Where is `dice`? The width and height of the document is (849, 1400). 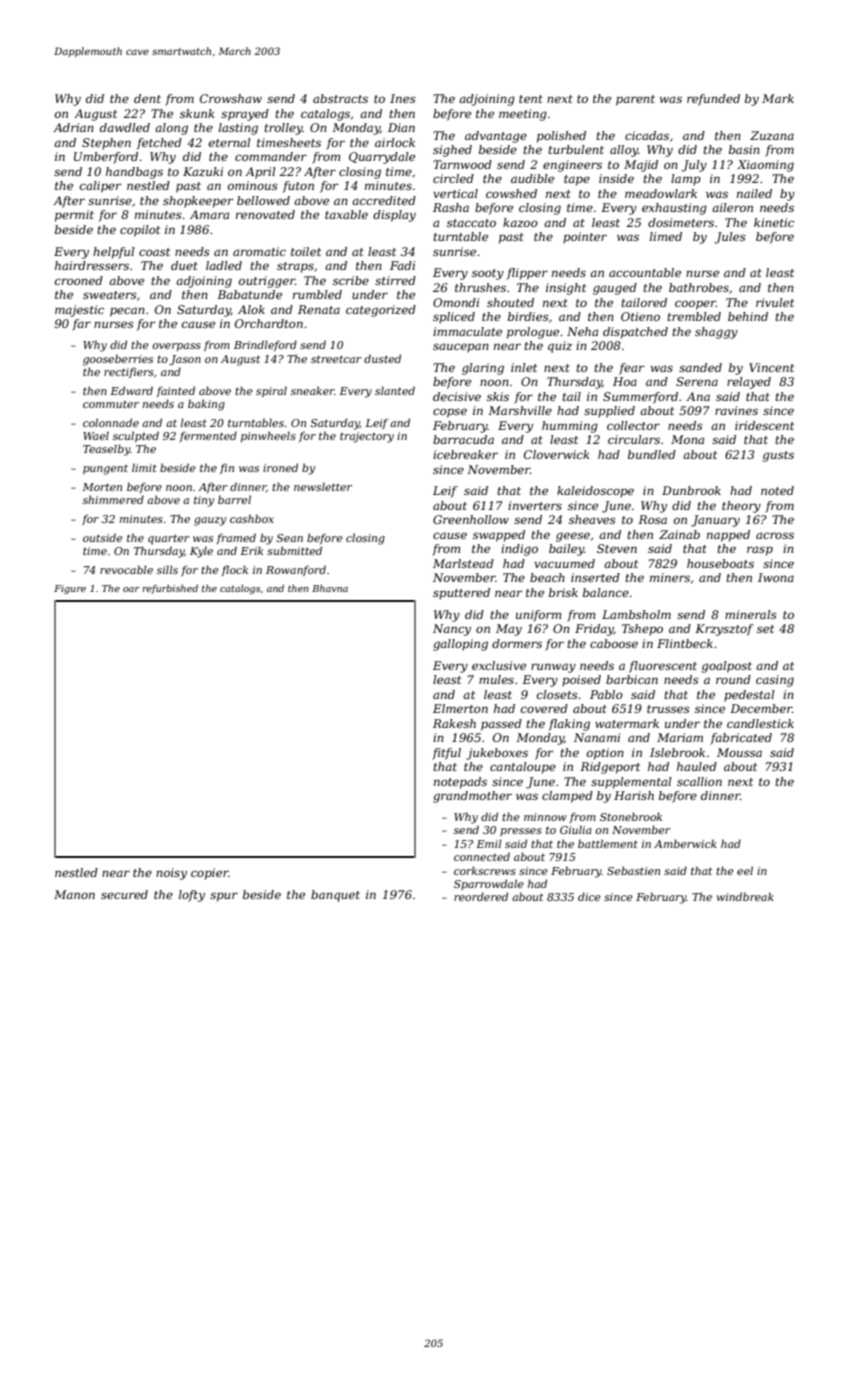 dice is located at coordinates (589, 896).
